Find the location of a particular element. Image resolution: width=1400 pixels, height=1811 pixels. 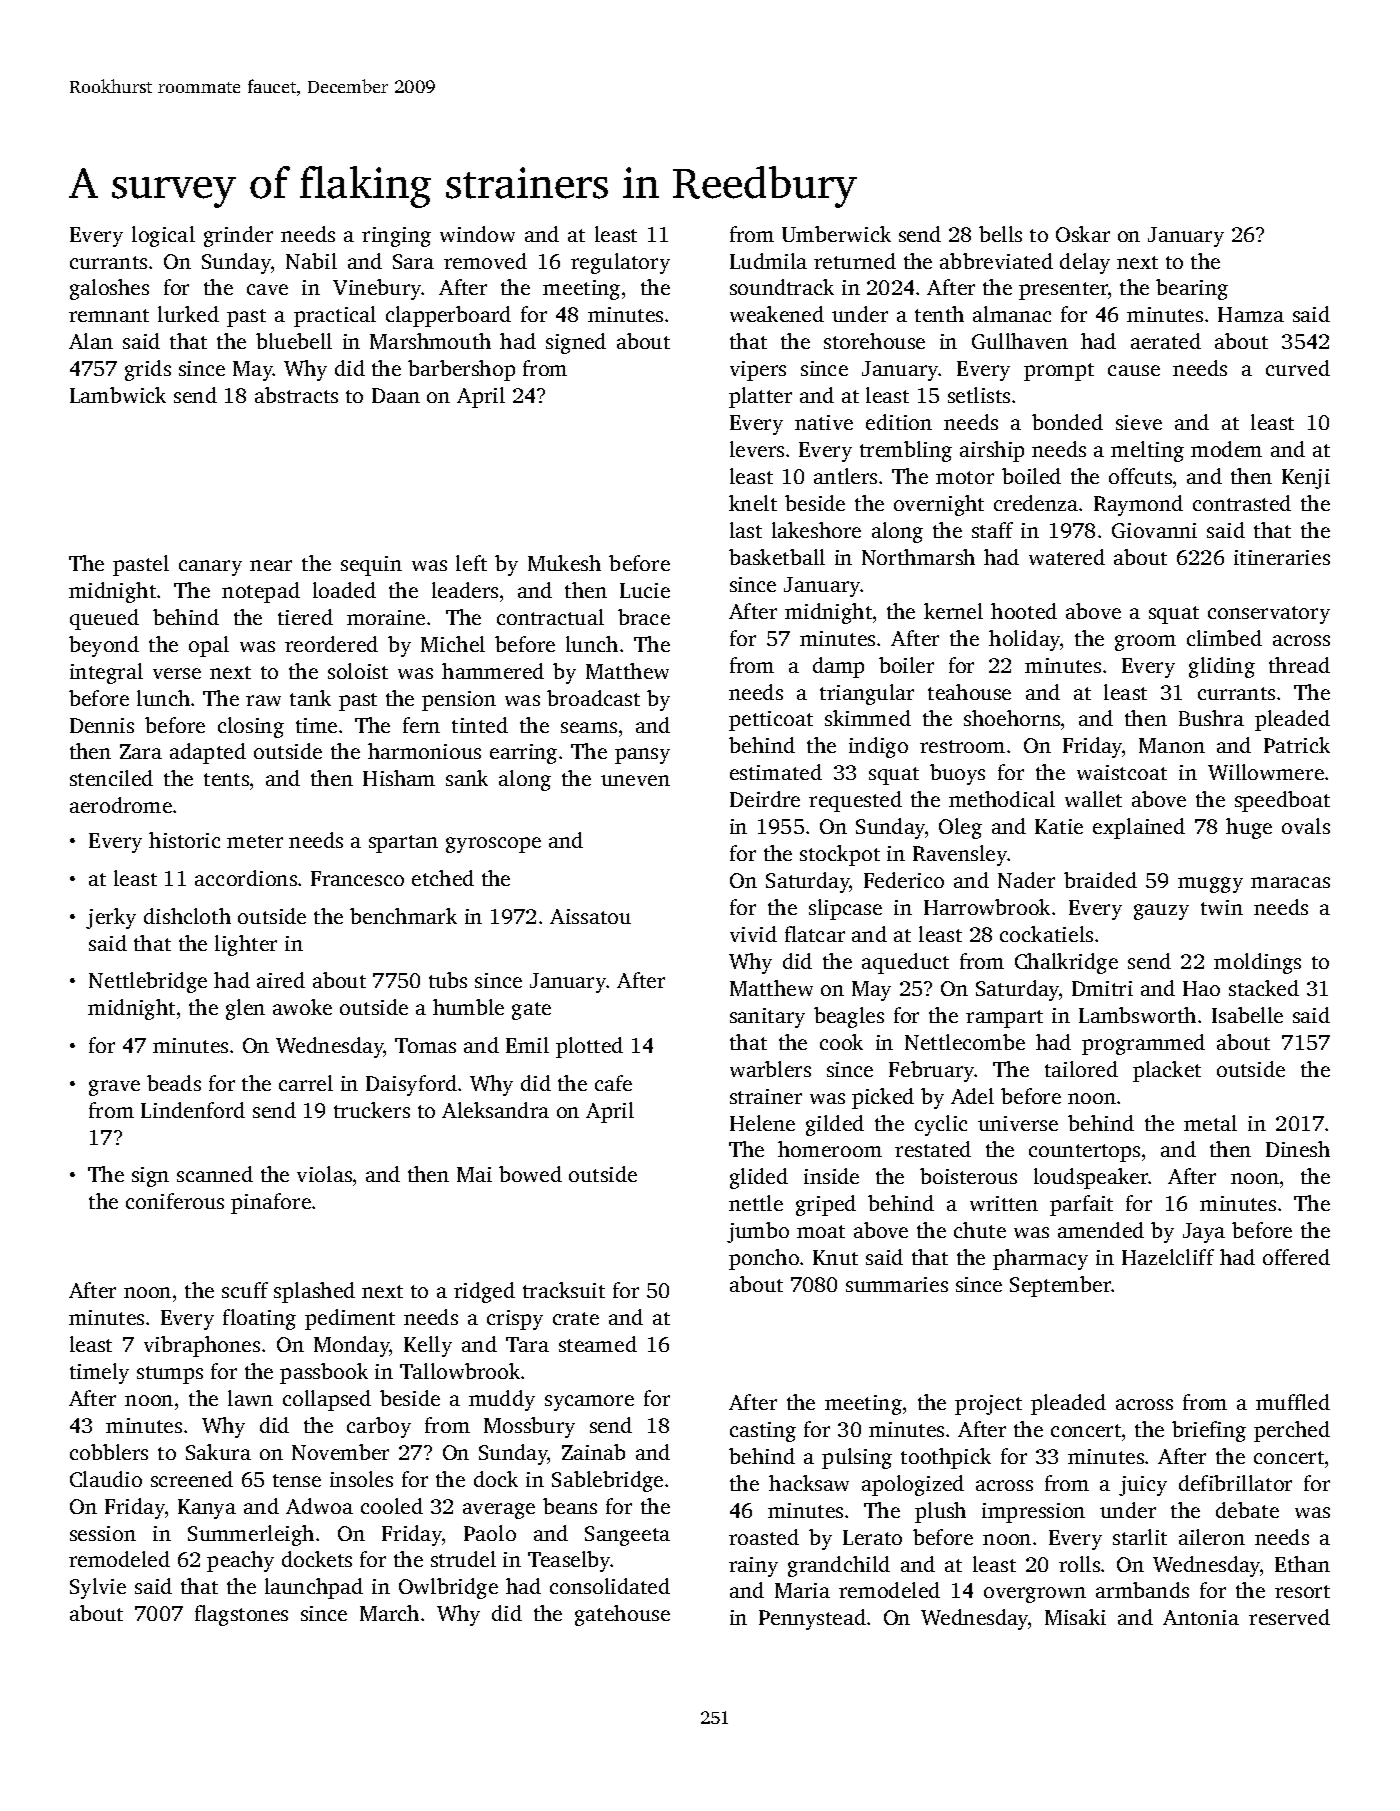

Pennystead is located at coordinates (812, 1619).
